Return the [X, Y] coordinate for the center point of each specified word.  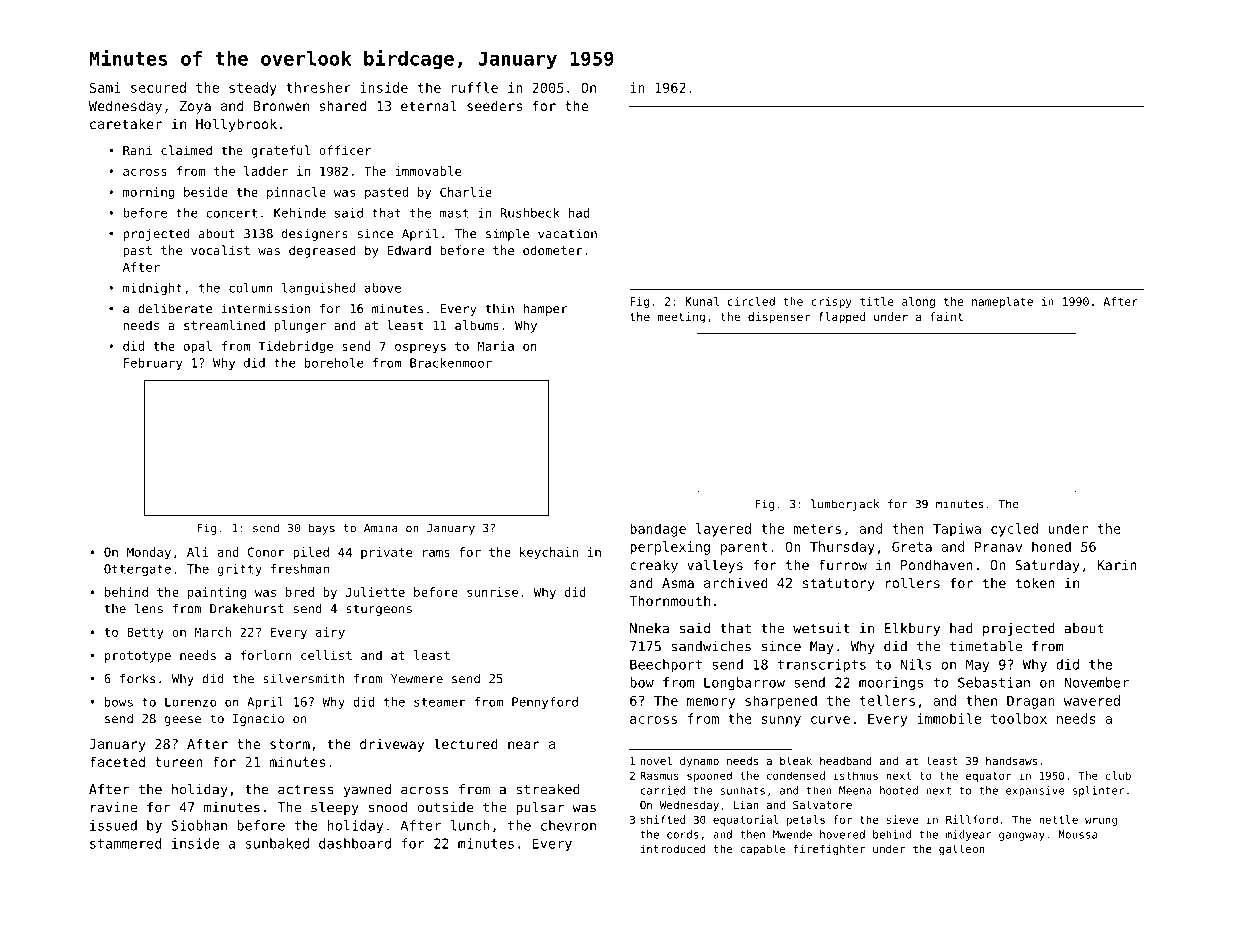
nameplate [1002, 302]
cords [683, 834]
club [1118, 775]
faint [946, 316]
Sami [105, 87]
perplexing [670, 548]
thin [499, 309]
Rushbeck [530, 213]
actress [306, 789]
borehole [334, 363]
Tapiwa [957, 530]
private [386, 553]
